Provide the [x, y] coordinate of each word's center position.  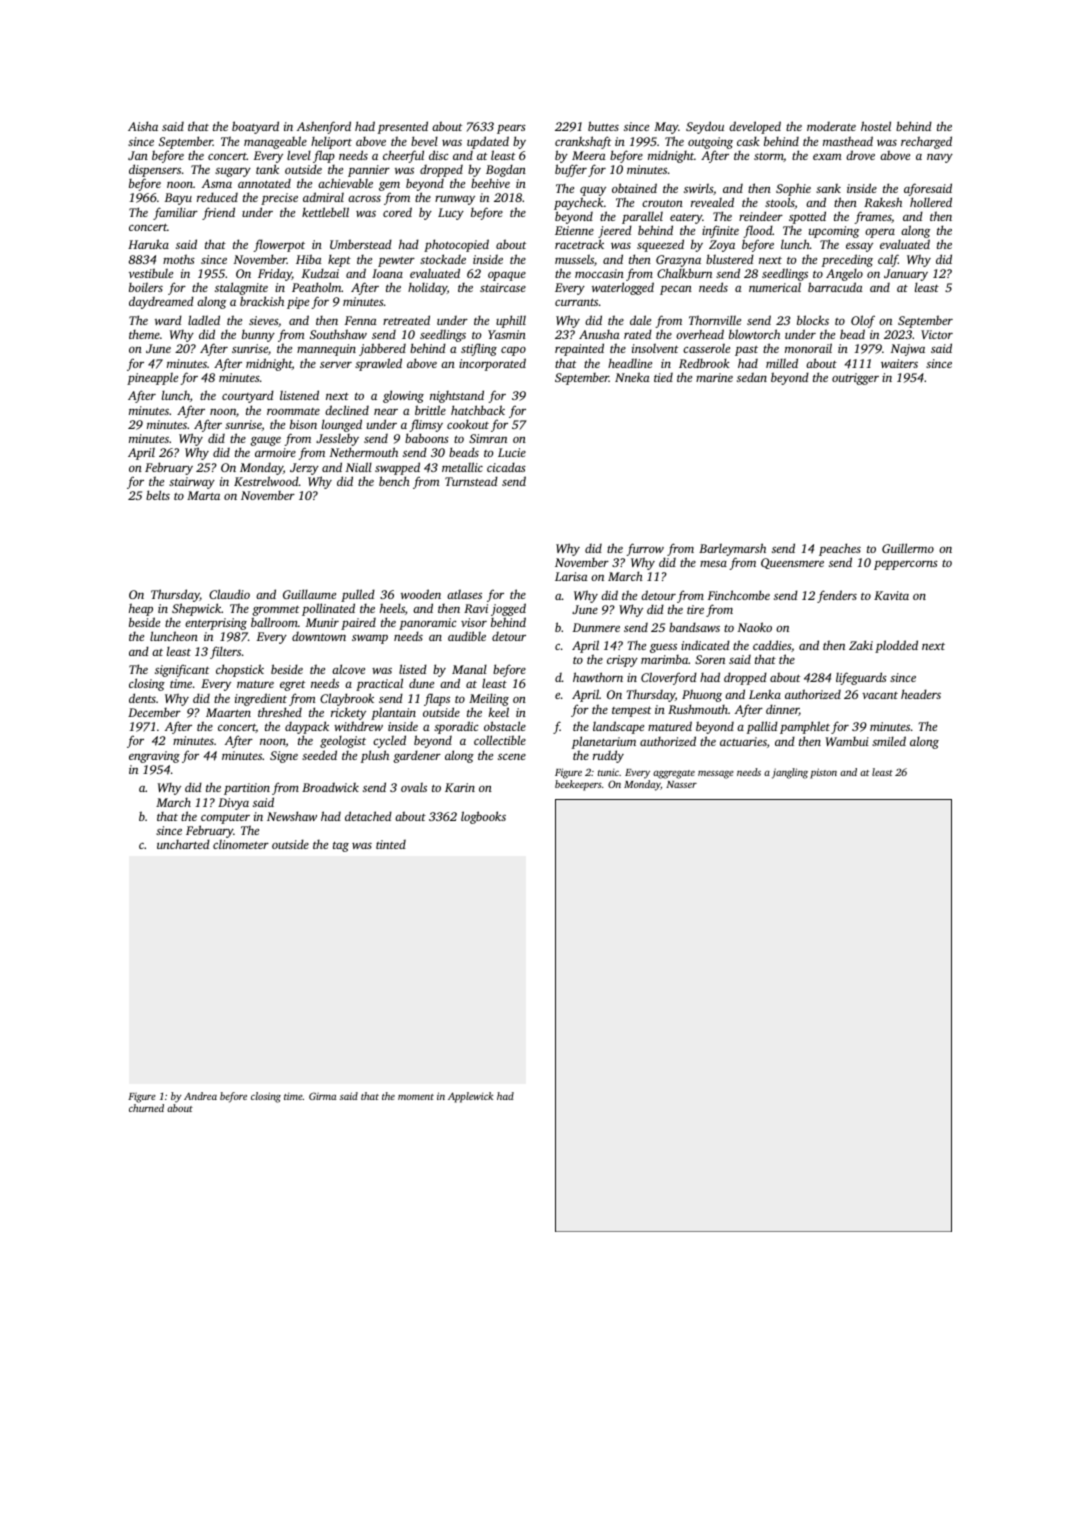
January [906, 275]
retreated [406, 320]
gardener [417, 756]
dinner [782, 710]
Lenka [765, 694]
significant [182, 670]
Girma [322, 1096]
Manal [469, 669]
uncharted [183, 844]
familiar [175, 213]
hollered [931, 202]
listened [299, 395]
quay [593, 191]
